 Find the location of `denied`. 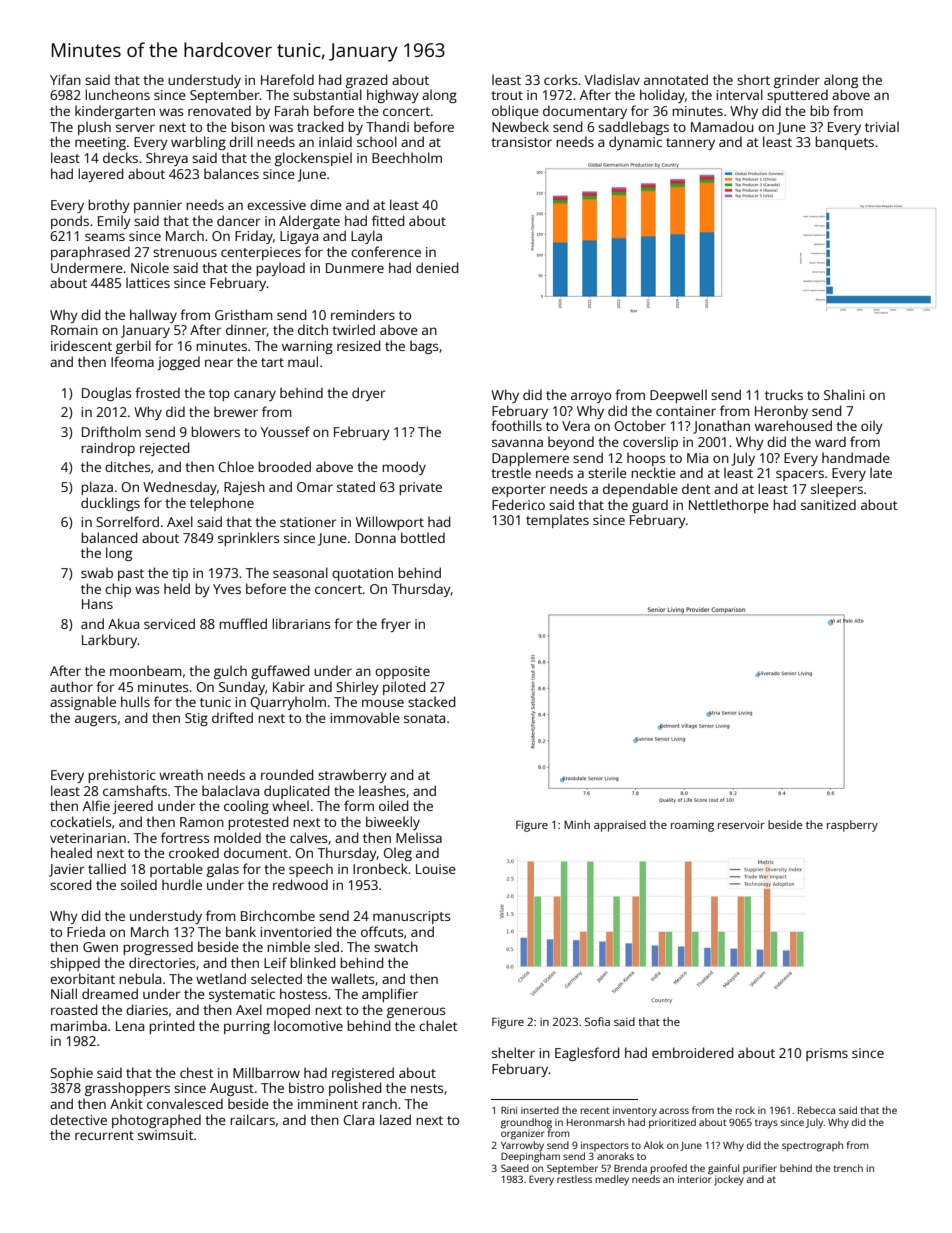

denied is located at coordinates (437, 267).
